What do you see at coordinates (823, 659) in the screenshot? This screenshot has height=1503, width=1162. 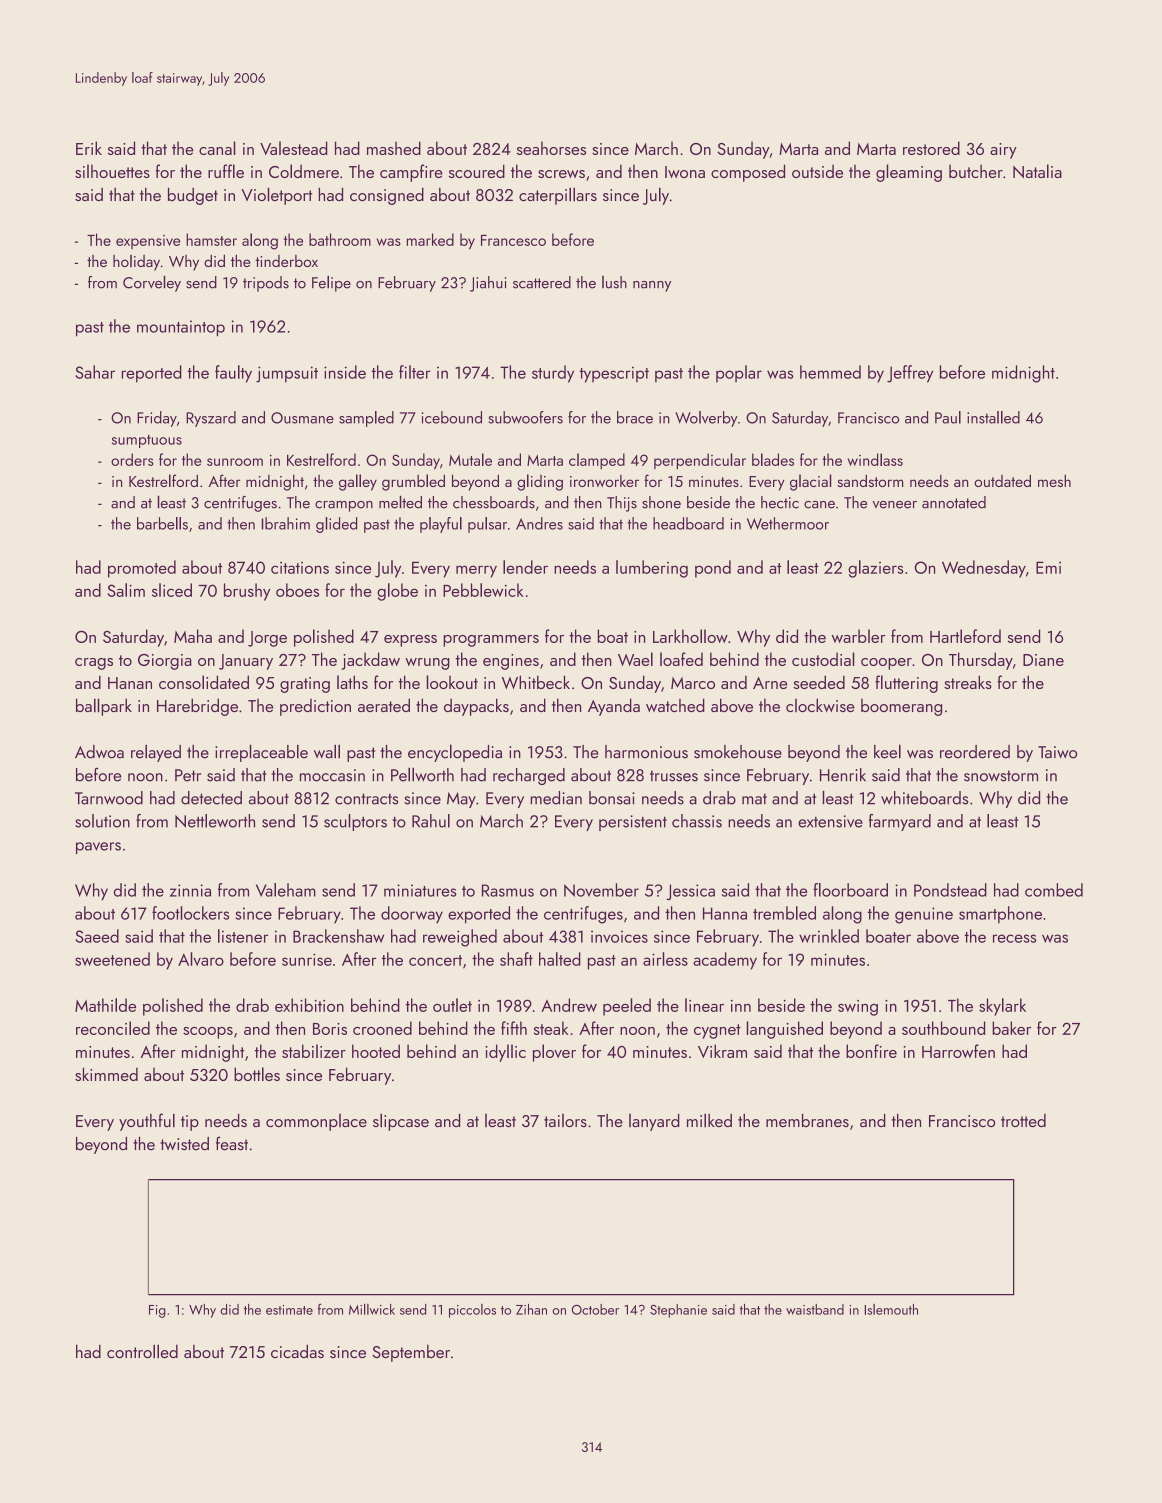 I see `custodial` at bounding box center [823, 659].
